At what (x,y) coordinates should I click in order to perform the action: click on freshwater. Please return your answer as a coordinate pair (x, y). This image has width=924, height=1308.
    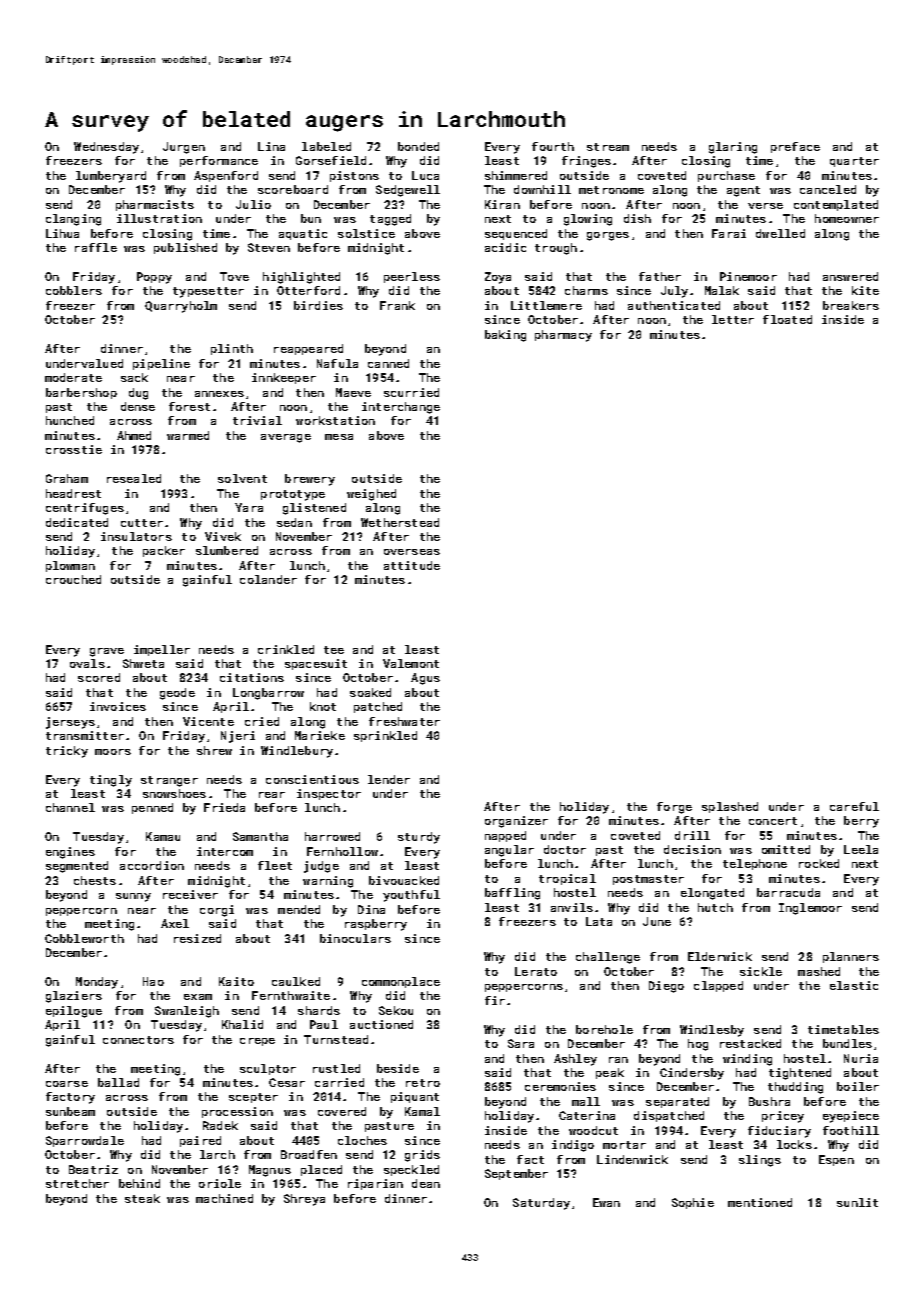
    Looking at the image, I should click on (404, 721).
